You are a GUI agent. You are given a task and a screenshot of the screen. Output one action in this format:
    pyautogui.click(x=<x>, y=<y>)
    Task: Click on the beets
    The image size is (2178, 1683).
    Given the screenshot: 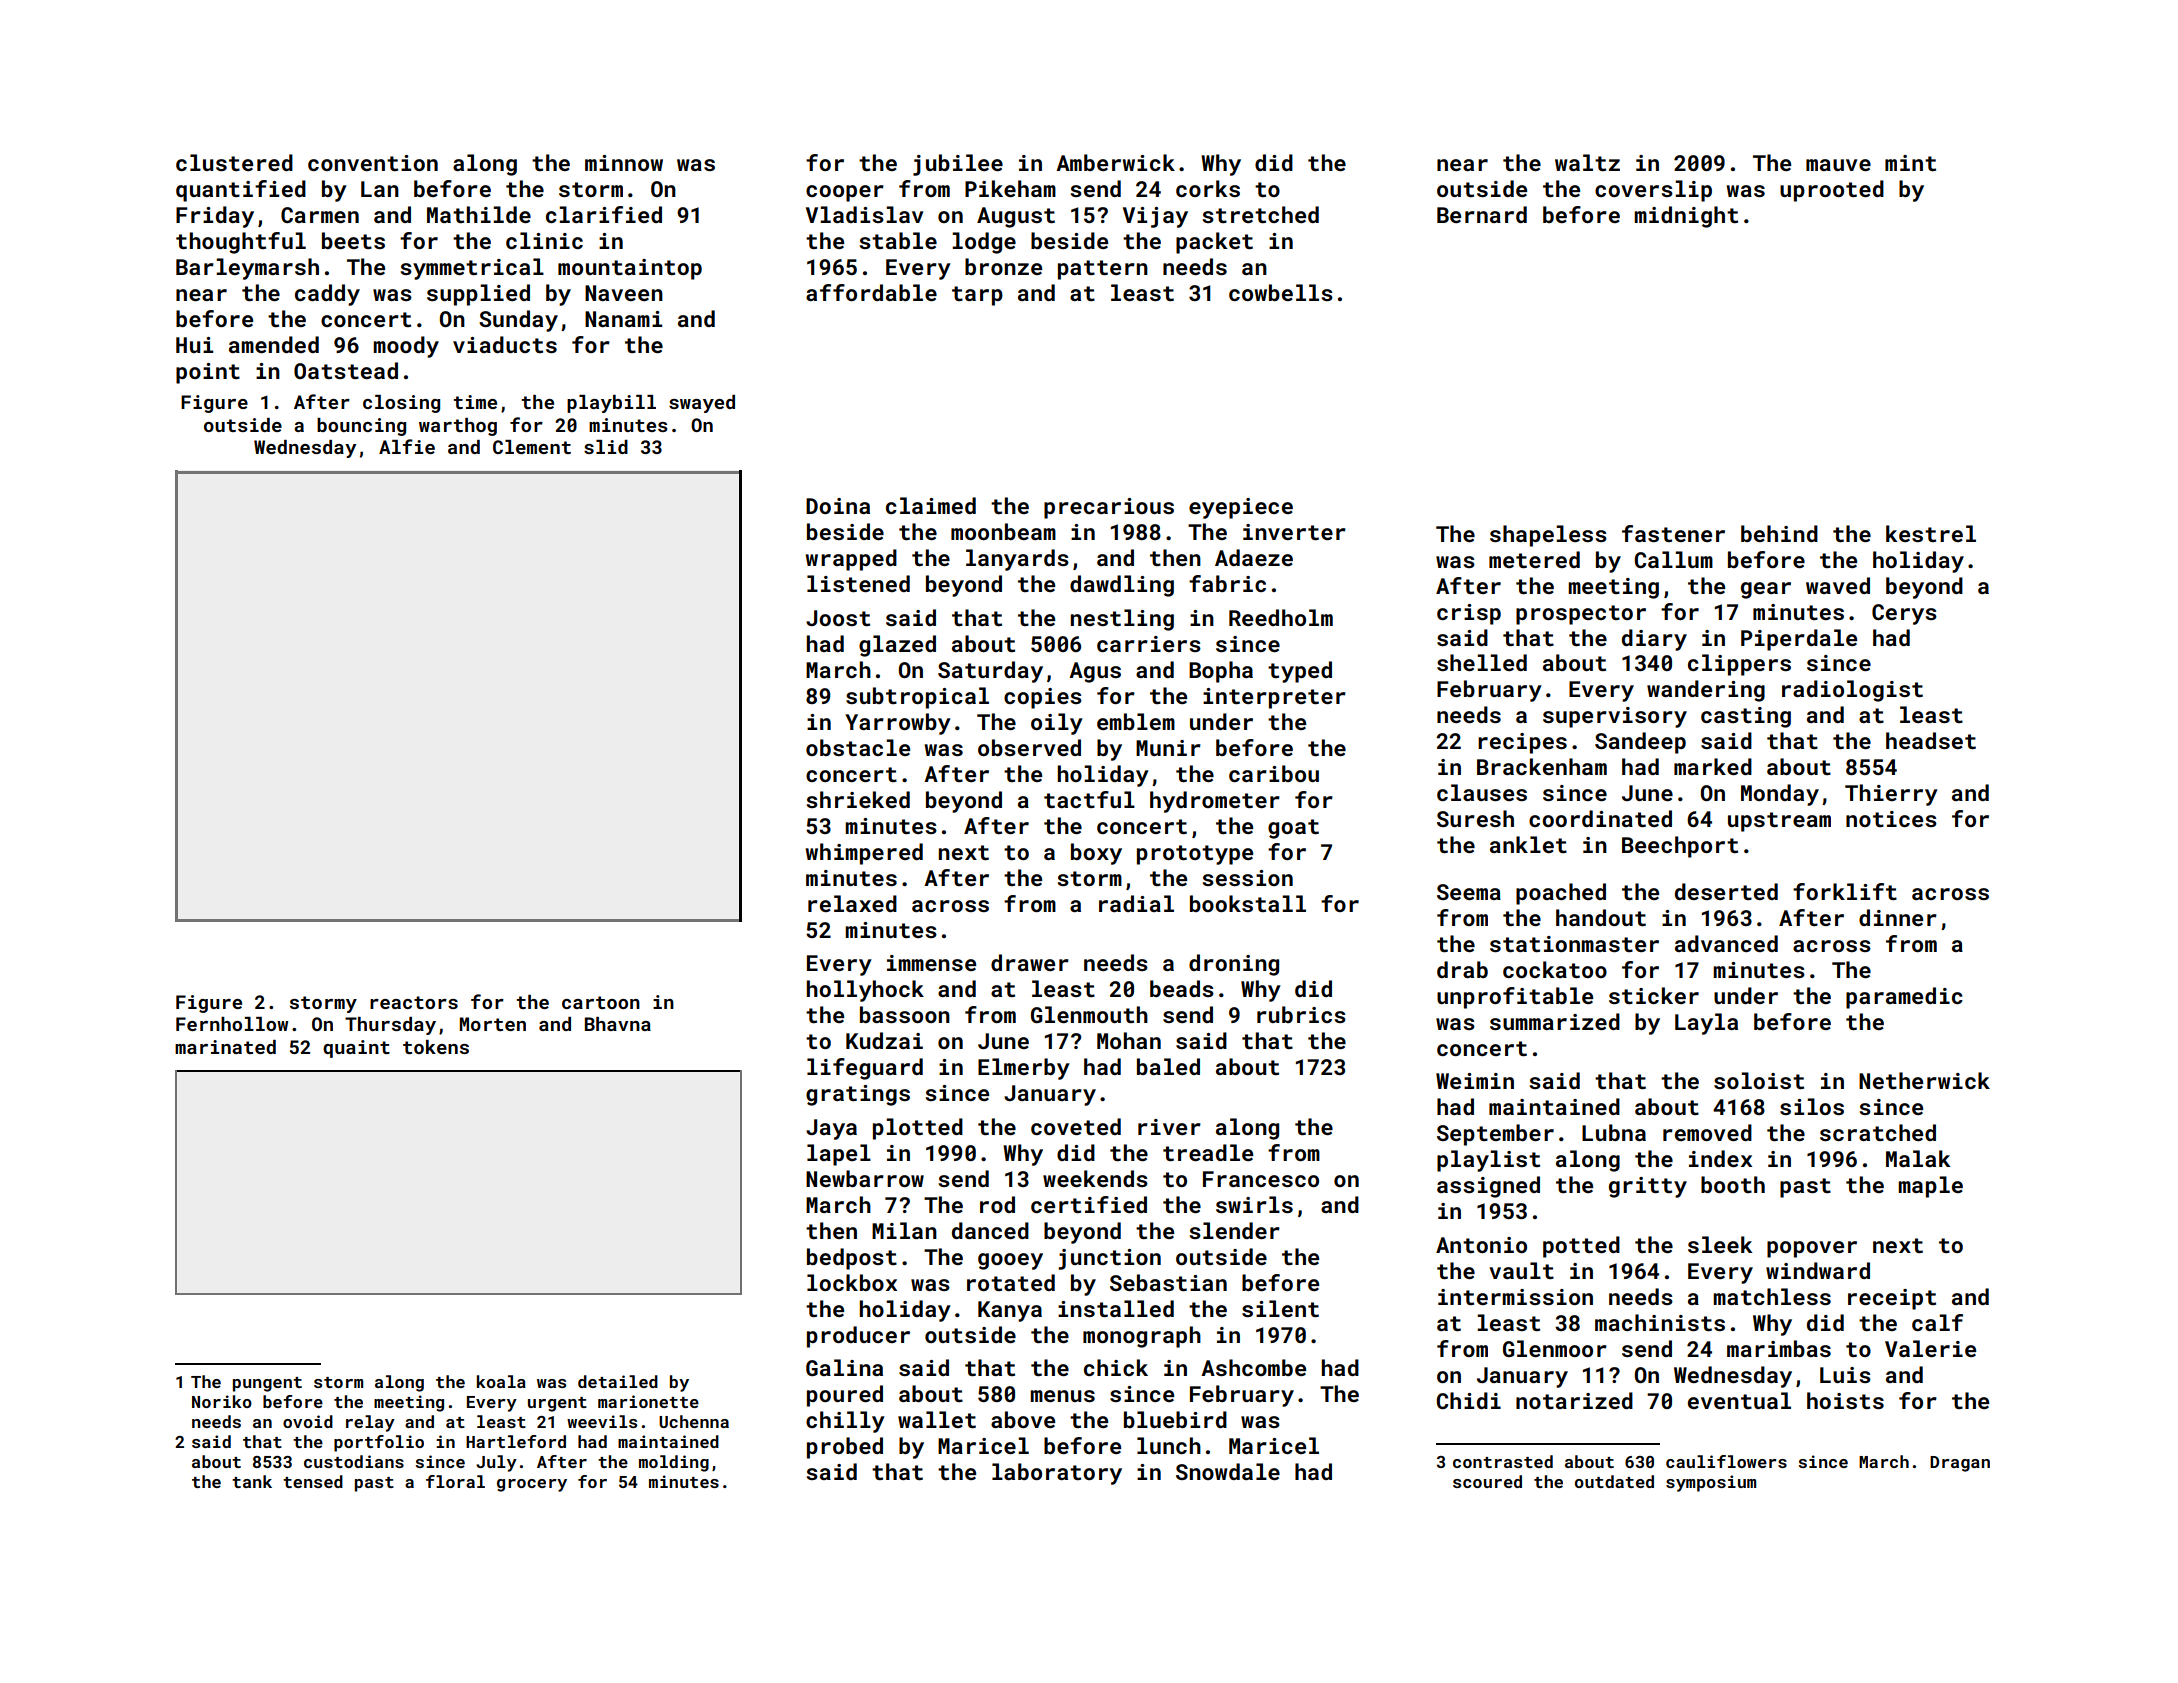 What is the action you would take?
    pyautogui.click(x=353, y=240)
